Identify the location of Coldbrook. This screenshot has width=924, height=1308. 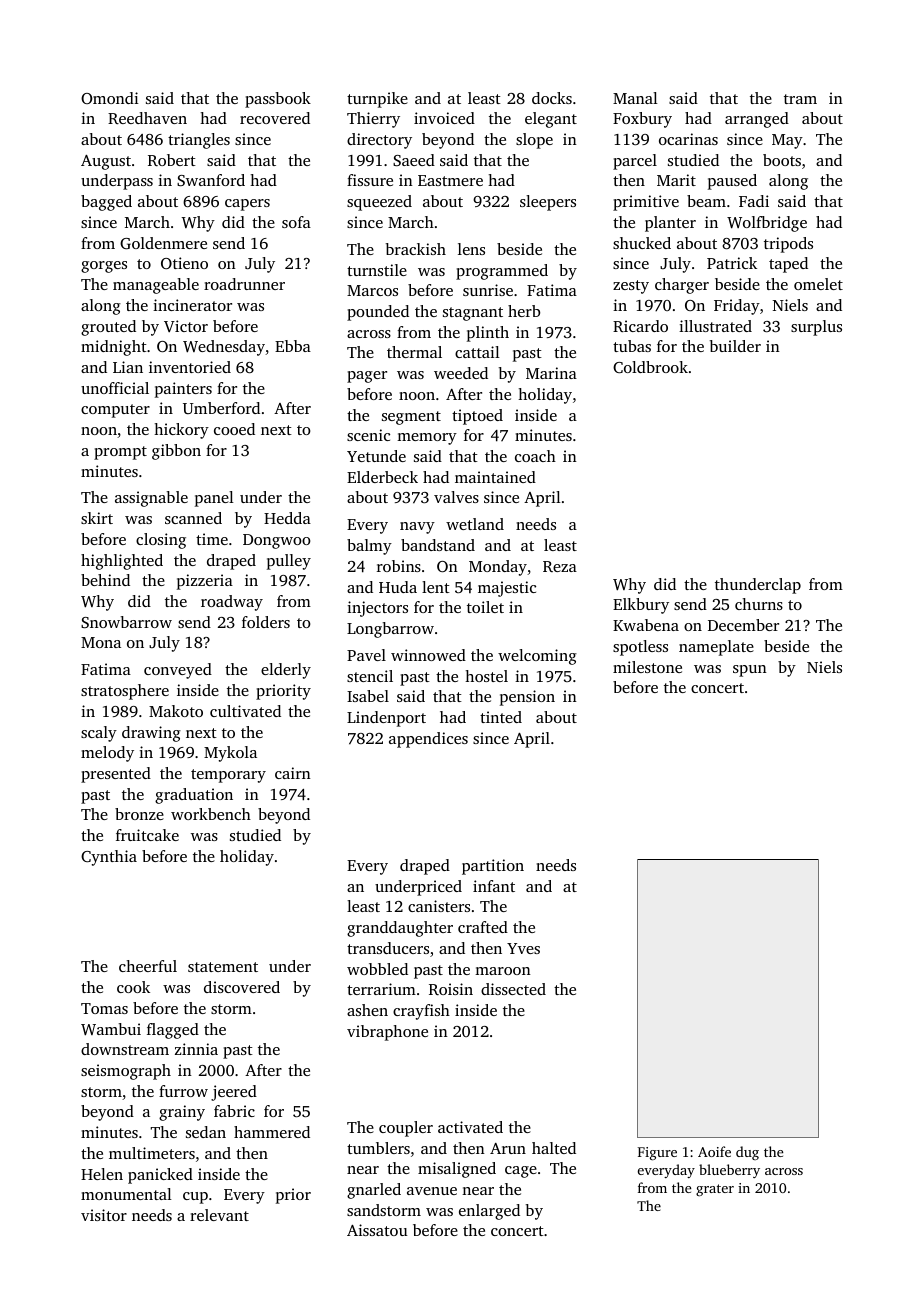
(650, 367).
